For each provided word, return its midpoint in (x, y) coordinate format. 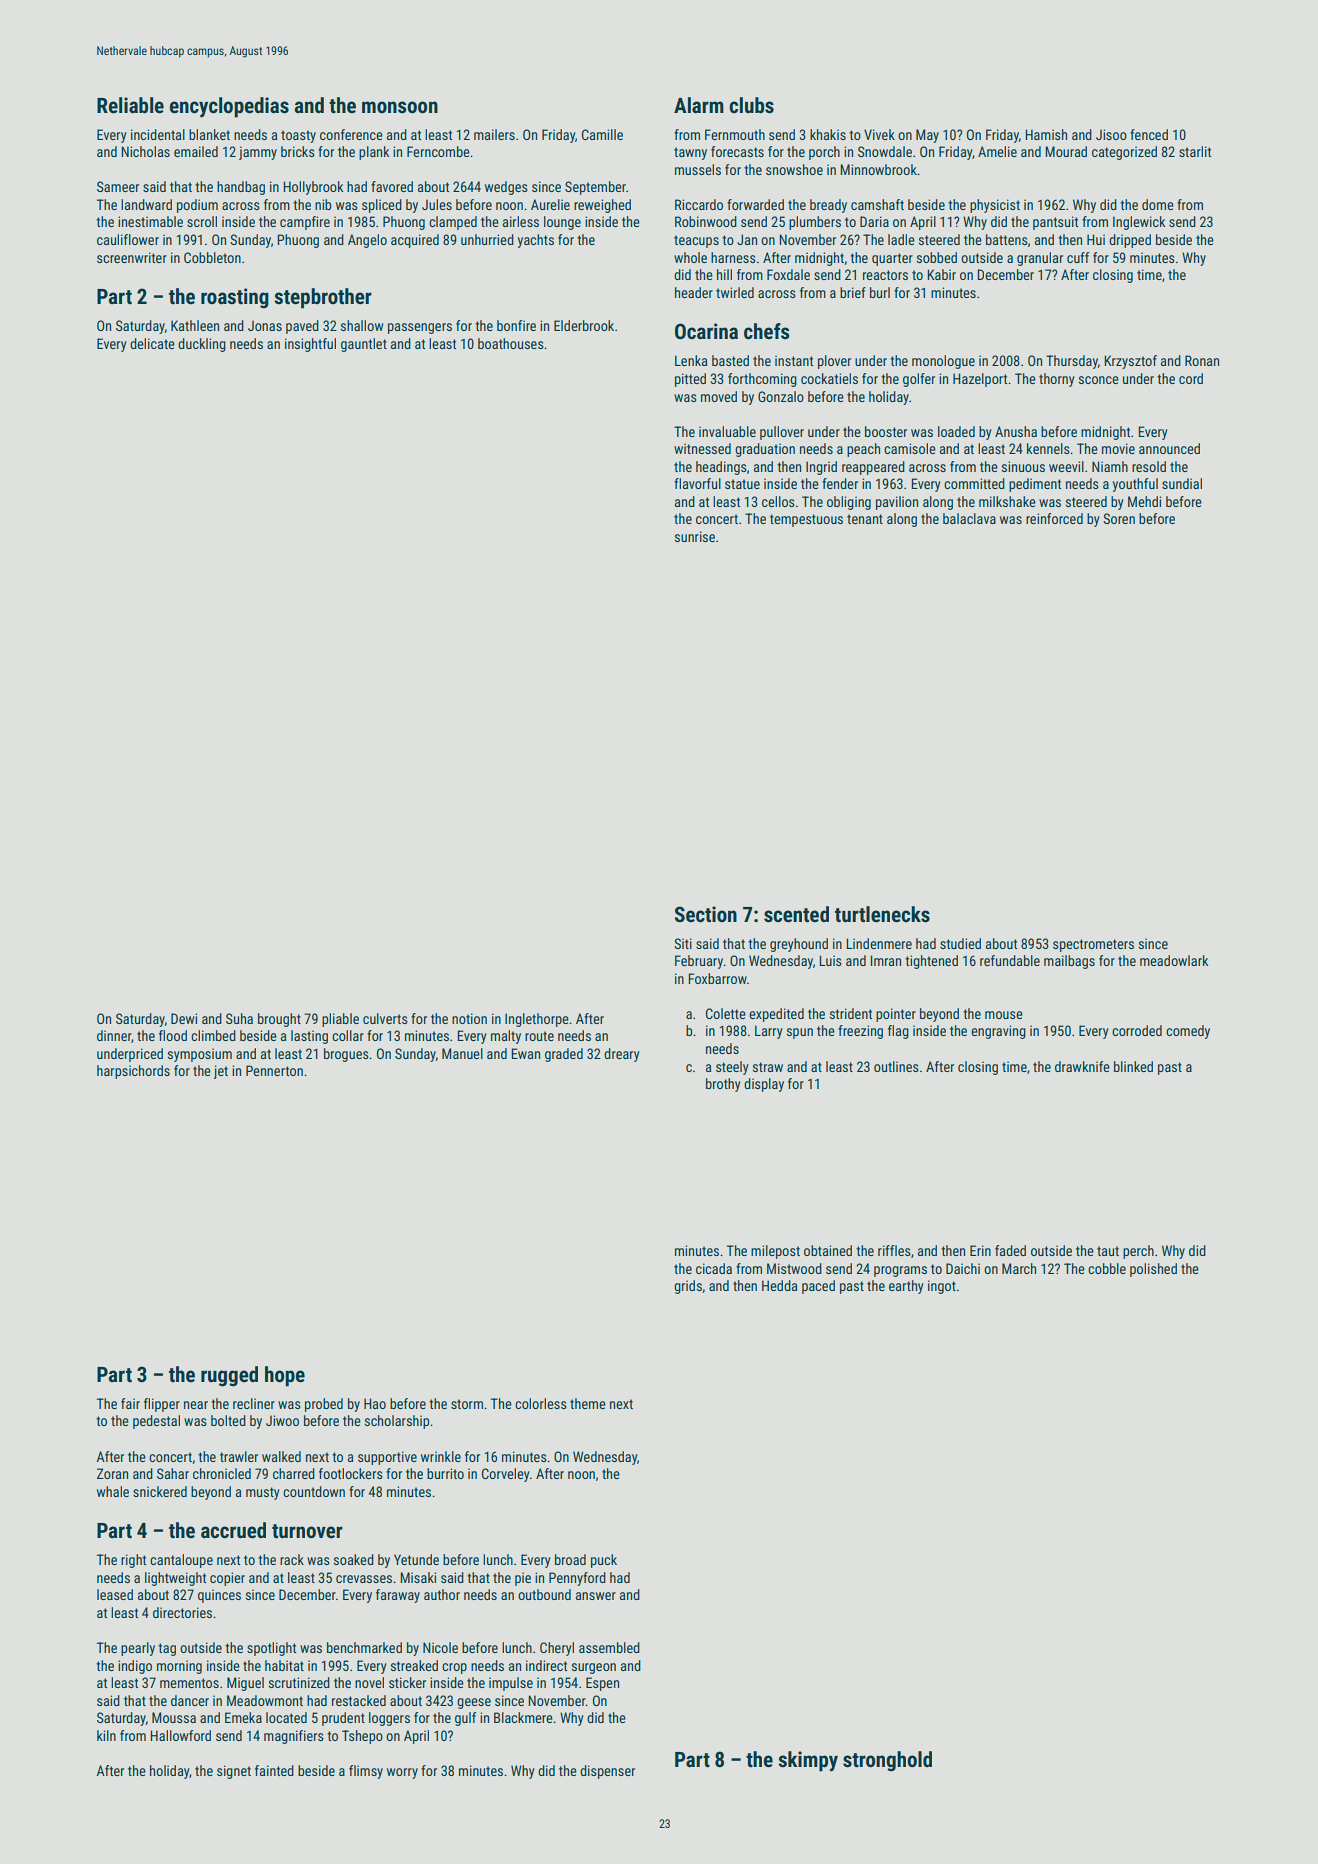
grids (688, 1287)
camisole (910, 448)
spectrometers (1093, 945)
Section (706, 914)
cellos (778, 501)
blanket (209, 134)
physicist (995, 206)
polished (1153, 1270)
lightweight (175, 1579)
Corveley (506, 1475)
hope (285, 1376)
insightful (310, 345)
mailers (494, 134)
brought (279, 1020)
